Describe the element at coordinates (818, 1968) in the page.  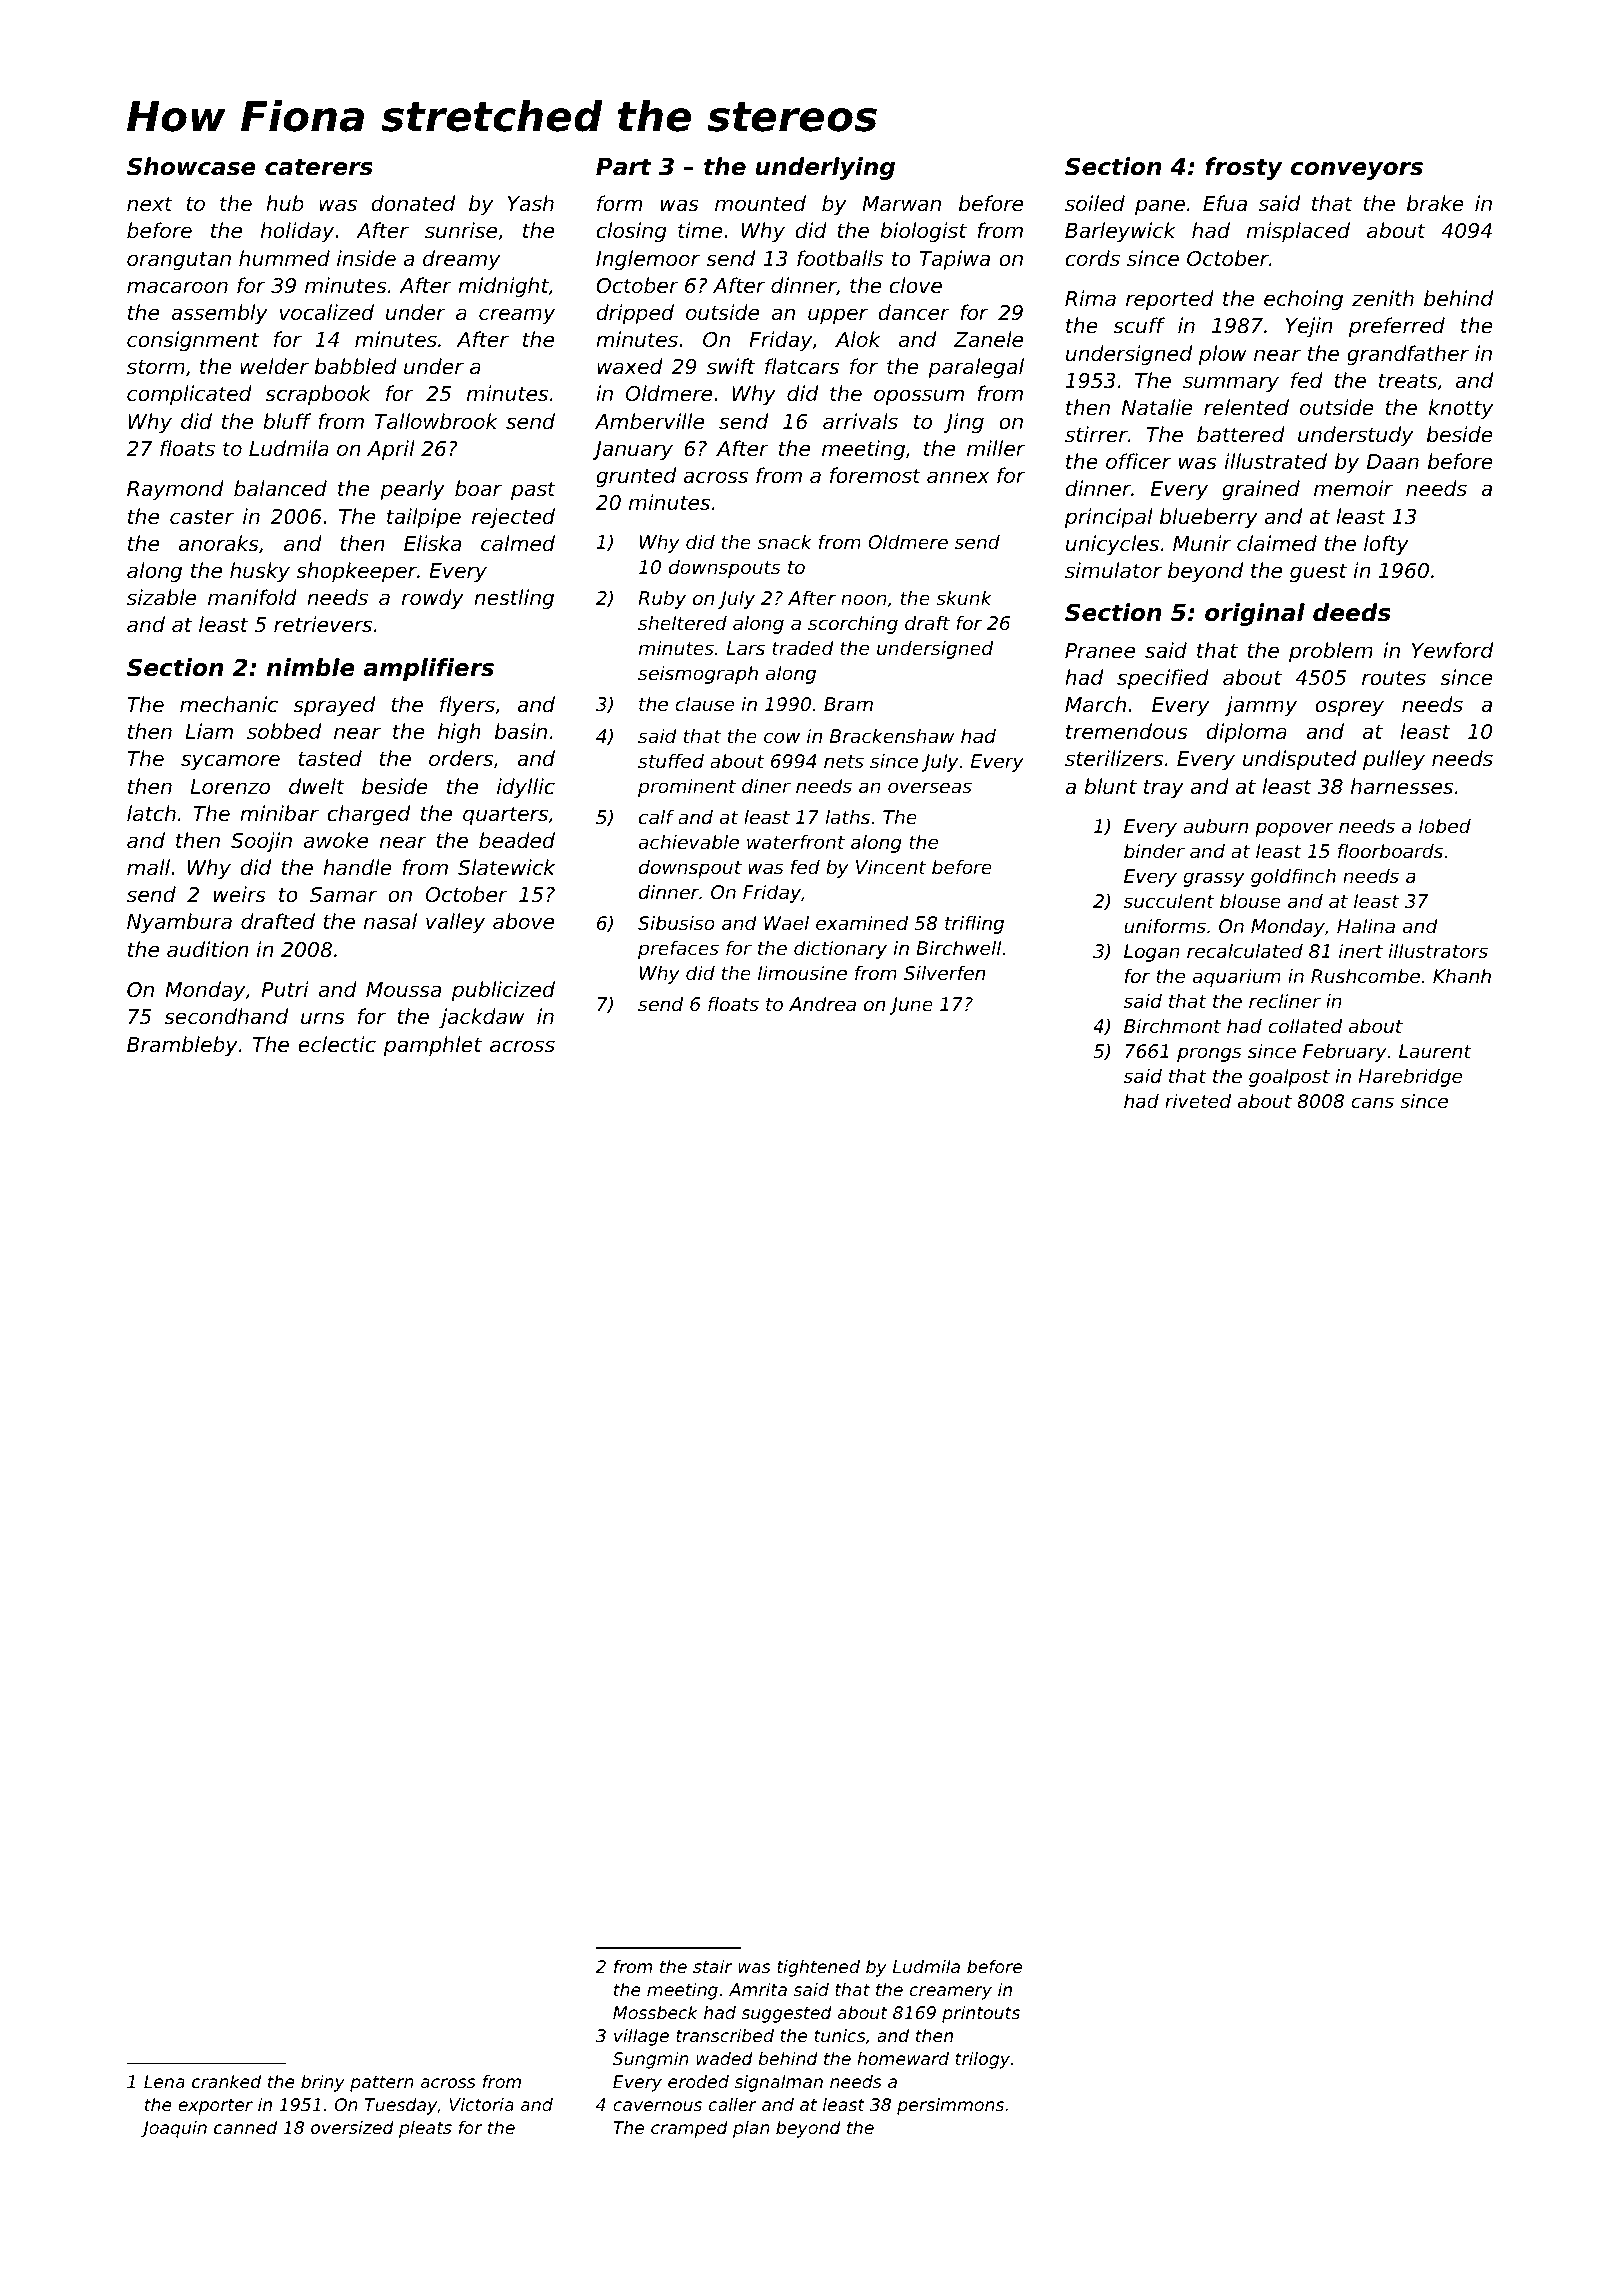
I see `tightened` at that location.
